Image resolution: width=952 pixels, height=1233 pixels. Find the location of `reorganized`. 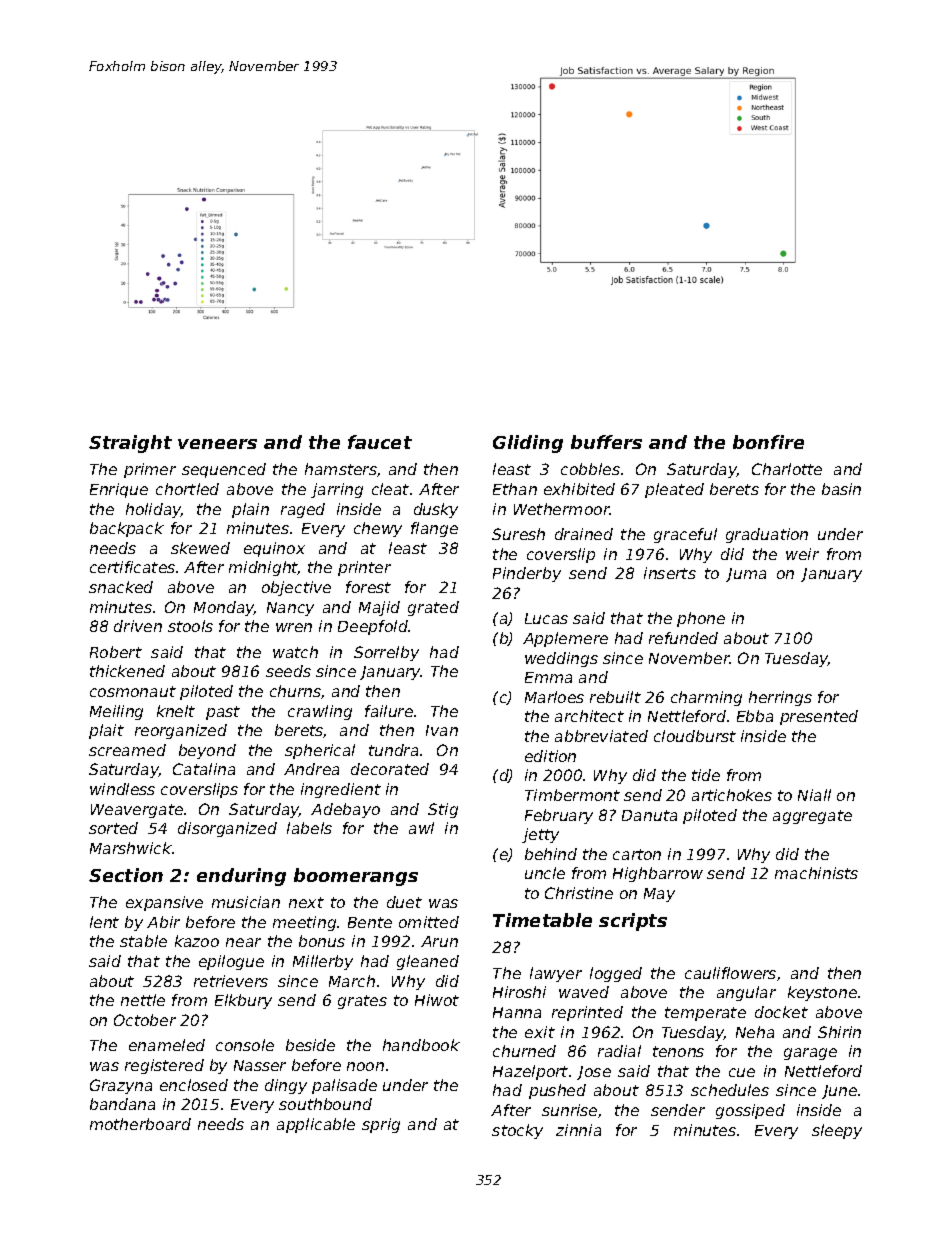

reorganized is located at coordinates (181, 731).
